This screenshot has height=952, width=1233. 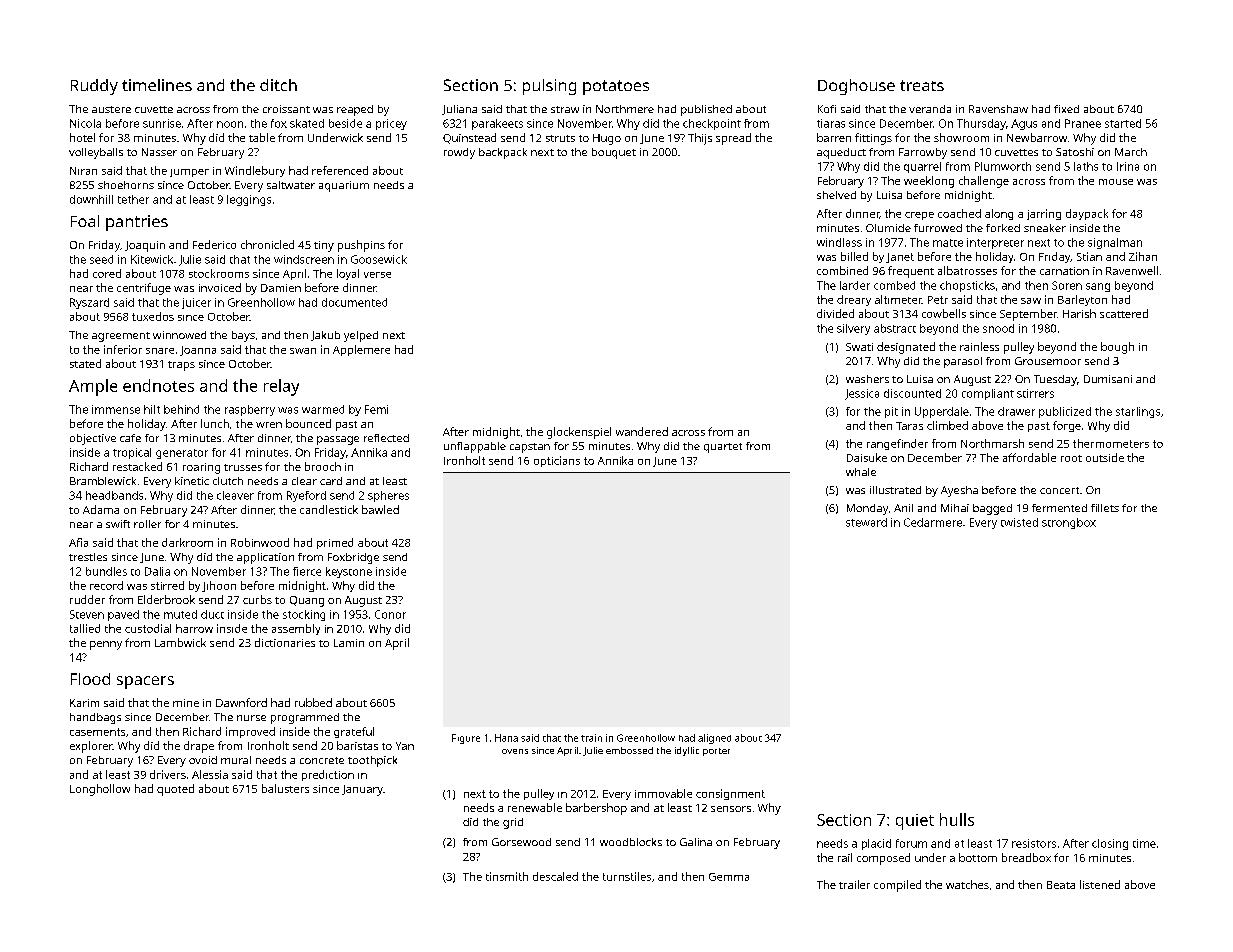 I want to click on tinsmith, so click(x=507, y=876).
